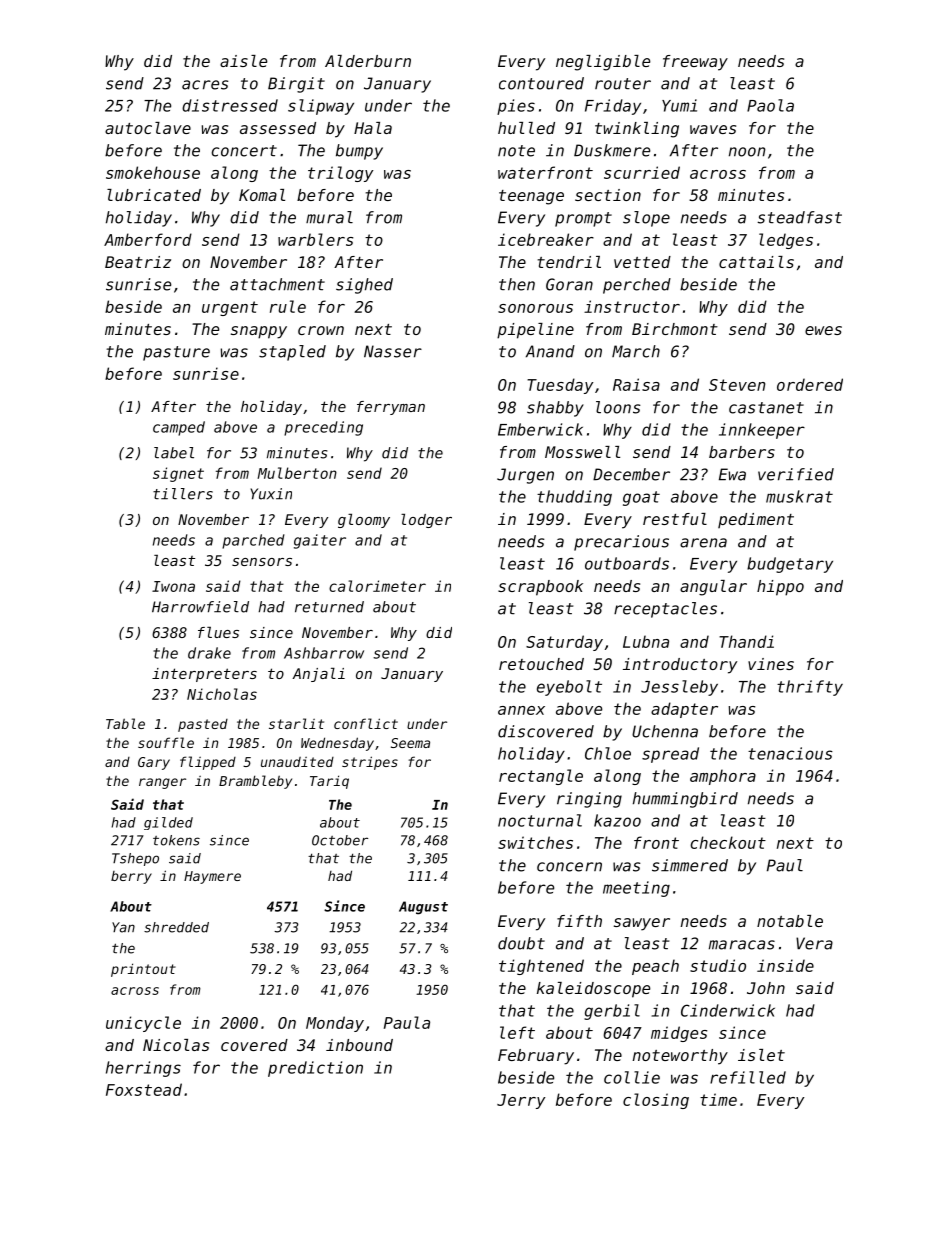 This screenshot has height=1233, width=952. What do you see at coordinates (541, 83) in the screenshot?
I see `contoured` at bounding box center [541, 83].
